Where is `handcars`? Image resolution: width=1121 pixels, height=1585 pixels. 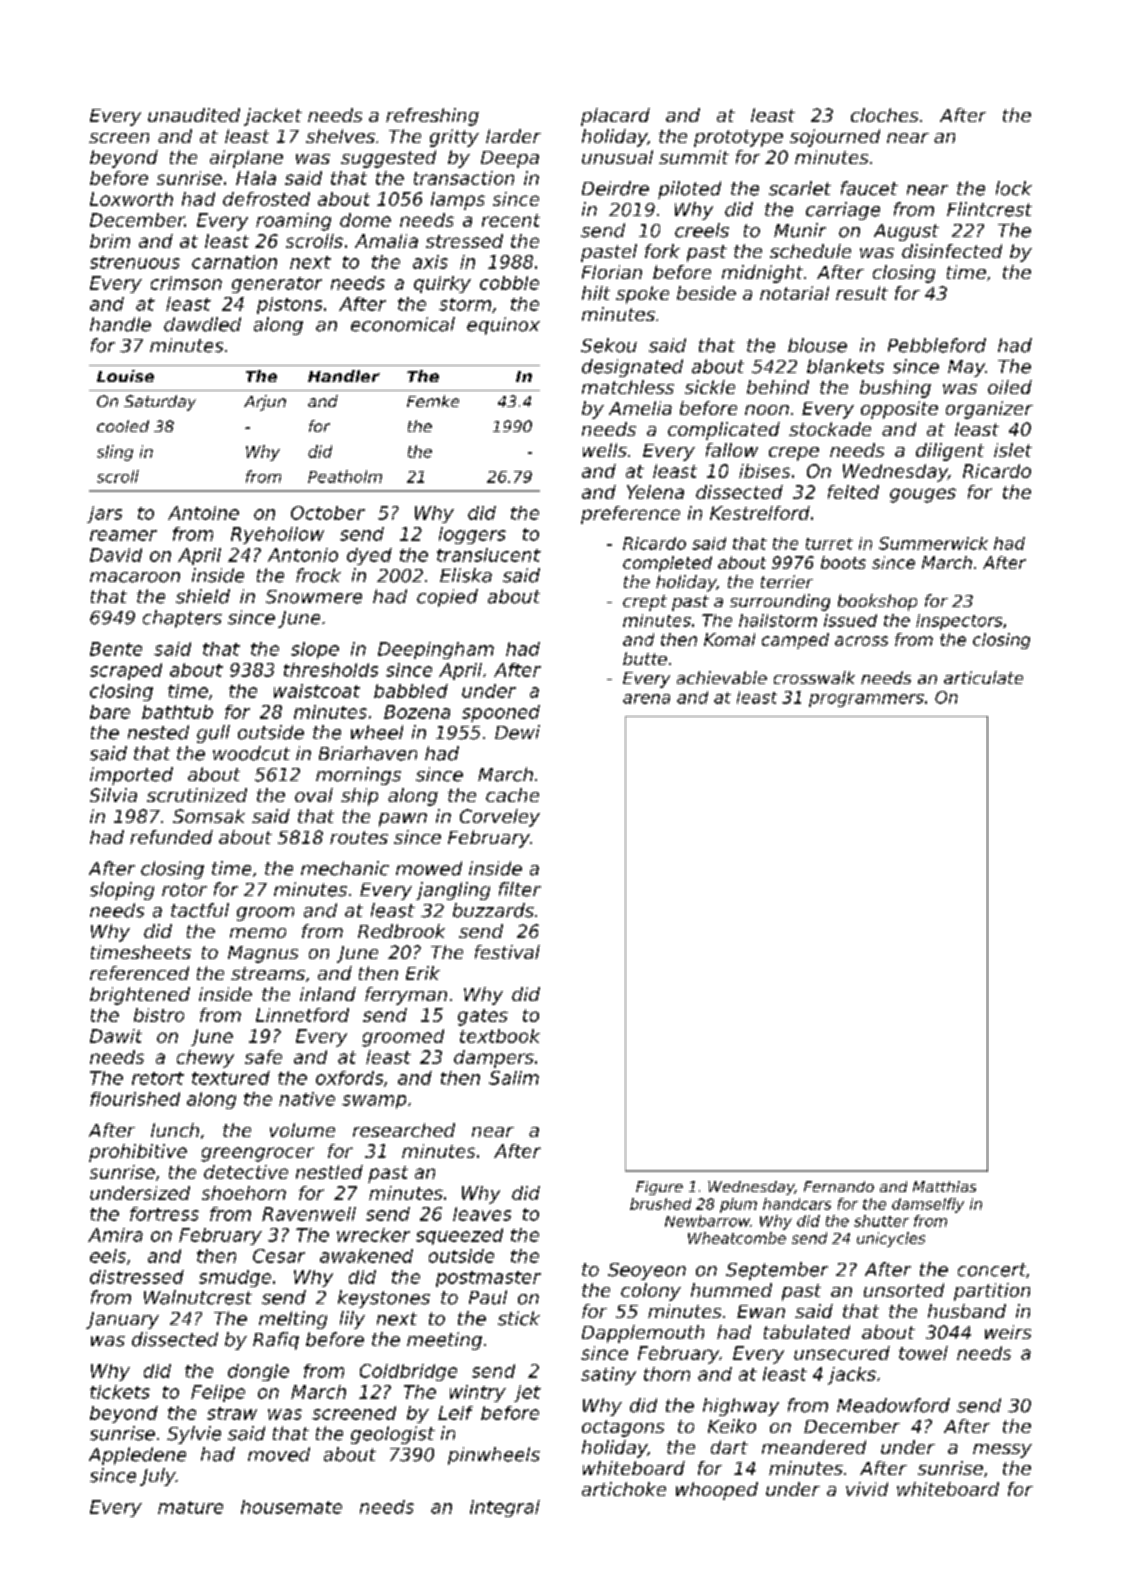
handcars is located at coordinates (797, 1204).
